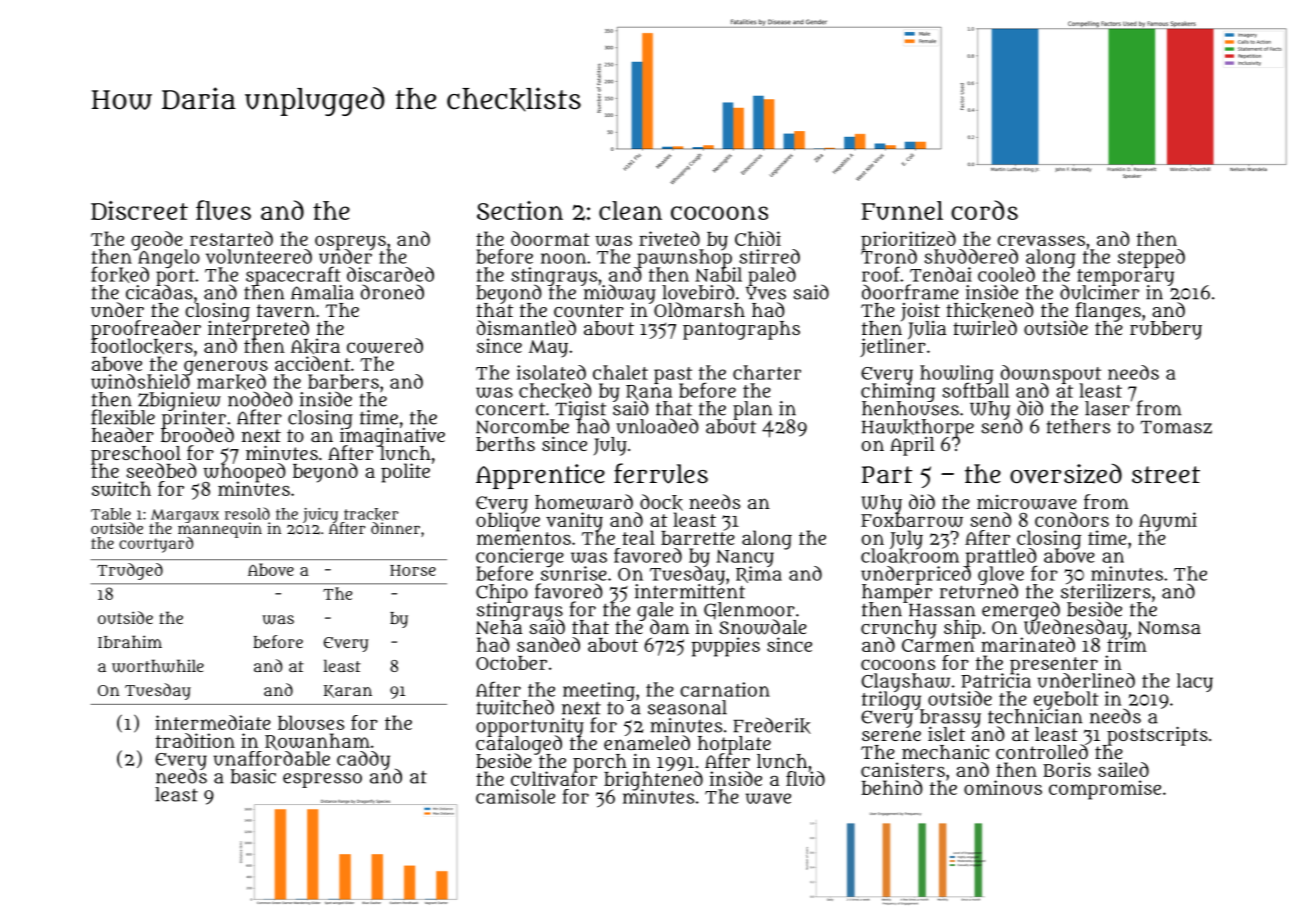 This screenshot has width=1308, height=924. I want to click on Rima, so click(759, 575).
